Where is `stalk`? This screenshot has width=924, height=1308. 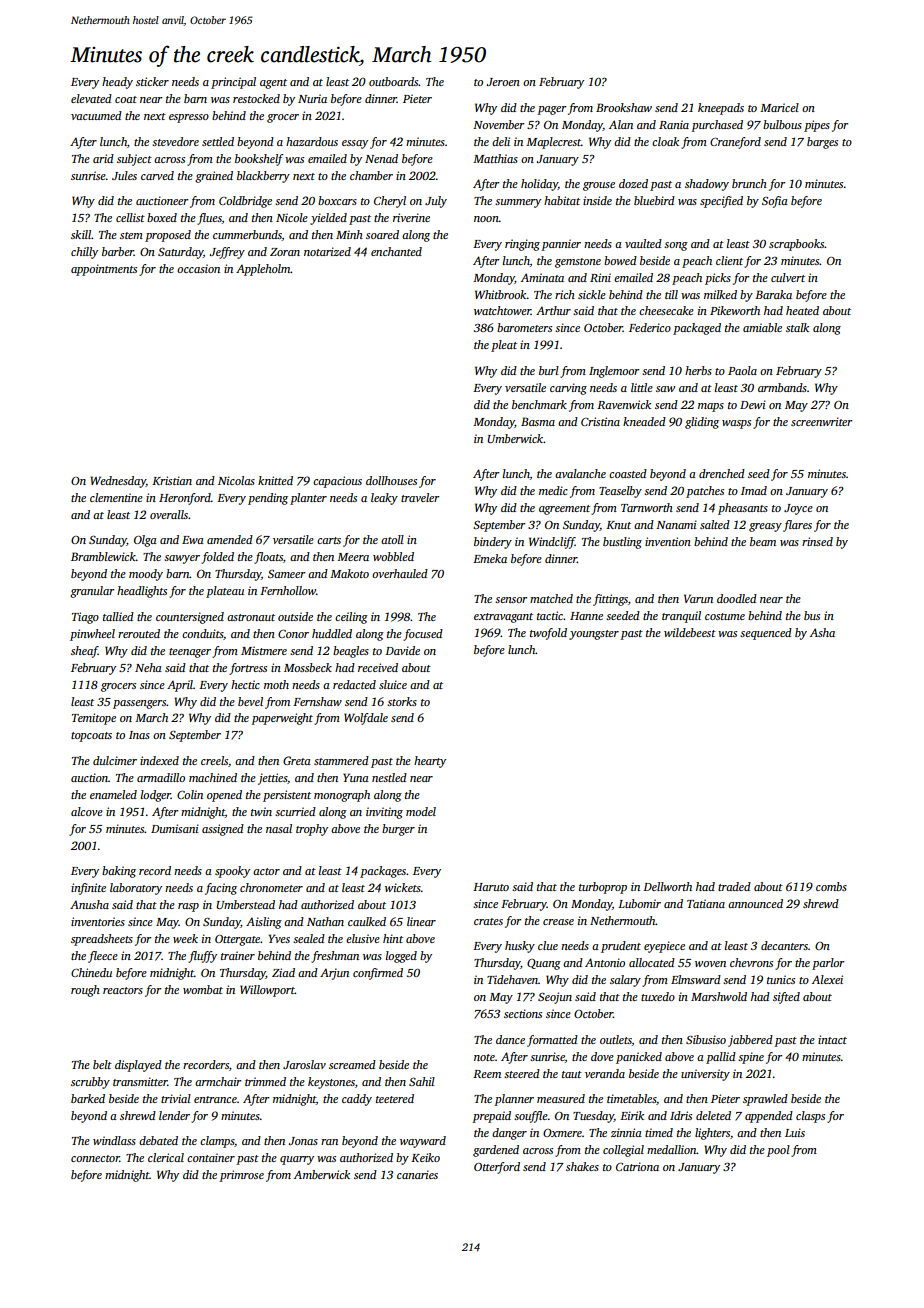 stalk is located at coordinates (797, 327).
